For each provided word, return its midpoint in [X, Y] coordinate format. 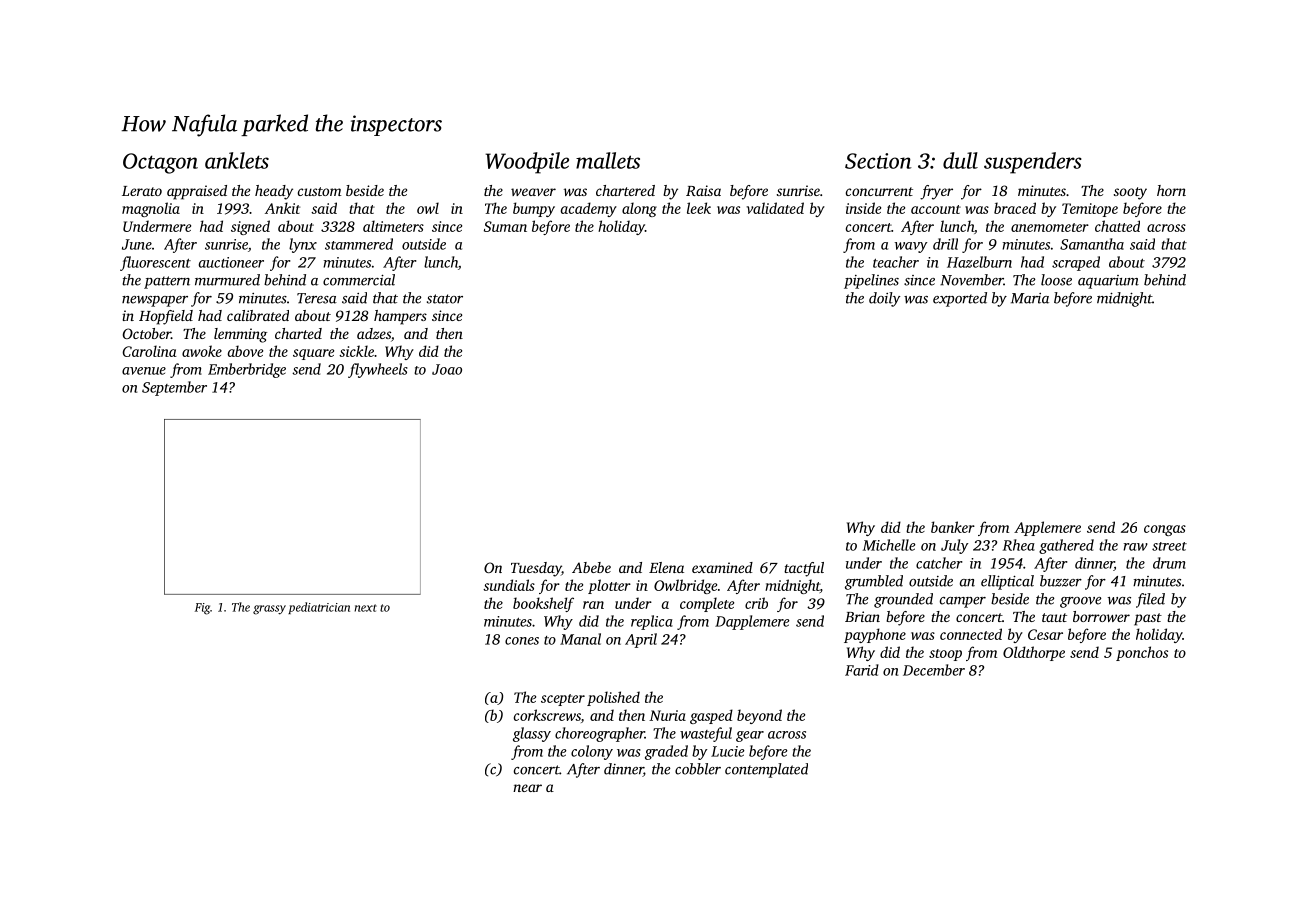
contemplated [766, 770]
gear [750, 736]
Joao [447, 369]
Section [878, 161]
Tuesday [536, 569]
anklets [237, 160]
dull [960, 160]
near [527, 788]
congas [1165, 530]
